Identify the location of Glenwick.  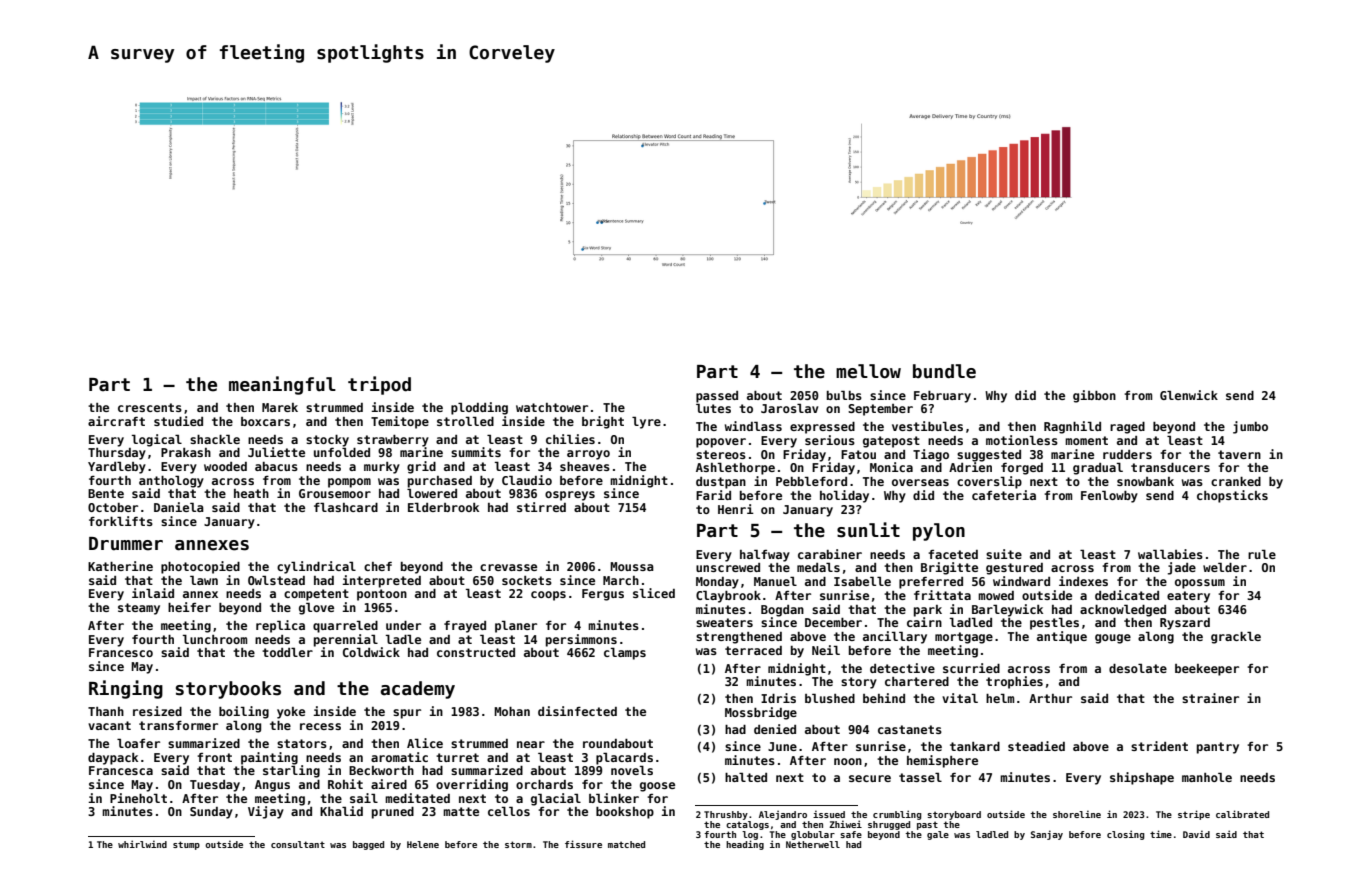
(1189, 395).
